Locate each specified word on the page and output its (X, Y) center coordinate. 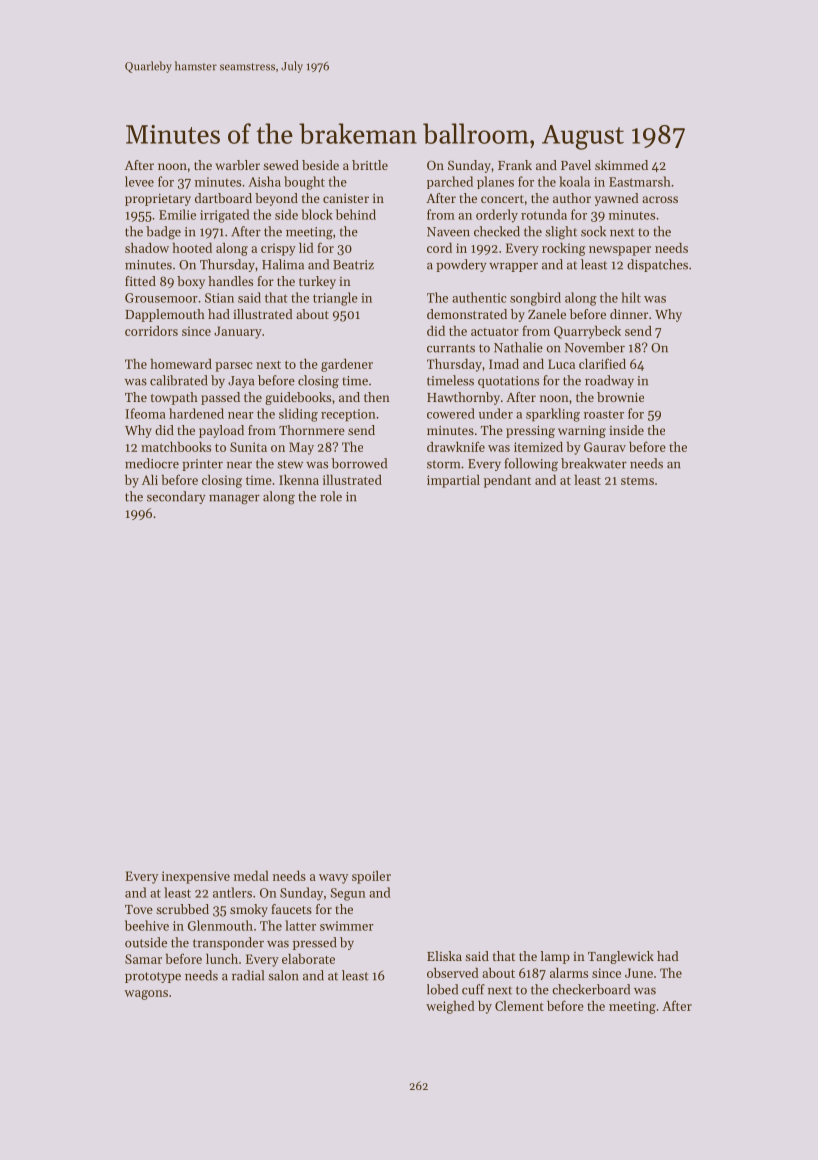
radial (248, 975)
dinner (629, 314)
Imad (504, 364)
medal (251, 876)
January (238, 332)
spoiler (371, 877)
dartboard (223, 198)
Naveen (448, 232)
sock (593, 231)
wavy (333, 879)
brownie (620, 397)
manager (234, 500)
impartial (453, 481)
